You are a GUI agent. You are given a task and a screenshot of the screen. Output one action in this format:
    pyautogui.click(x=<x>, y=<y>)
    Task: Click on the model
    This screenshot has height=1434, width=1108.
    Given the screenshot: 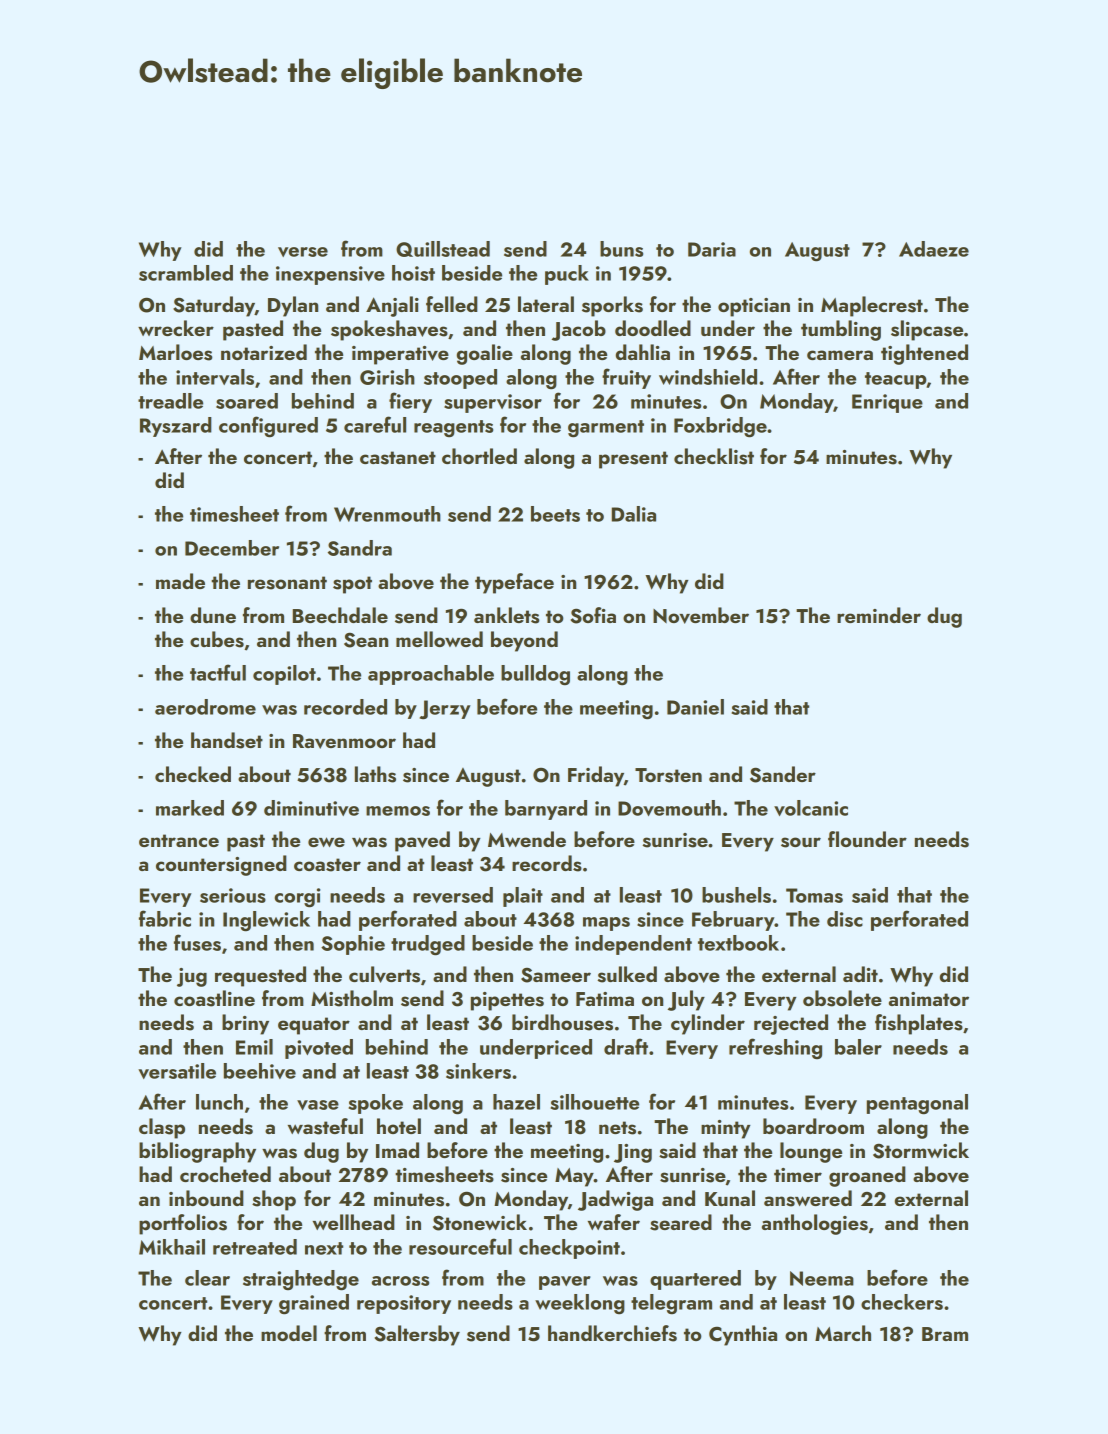 What is the action you would take?
    pyautogui.click(x=289, y=1333)
